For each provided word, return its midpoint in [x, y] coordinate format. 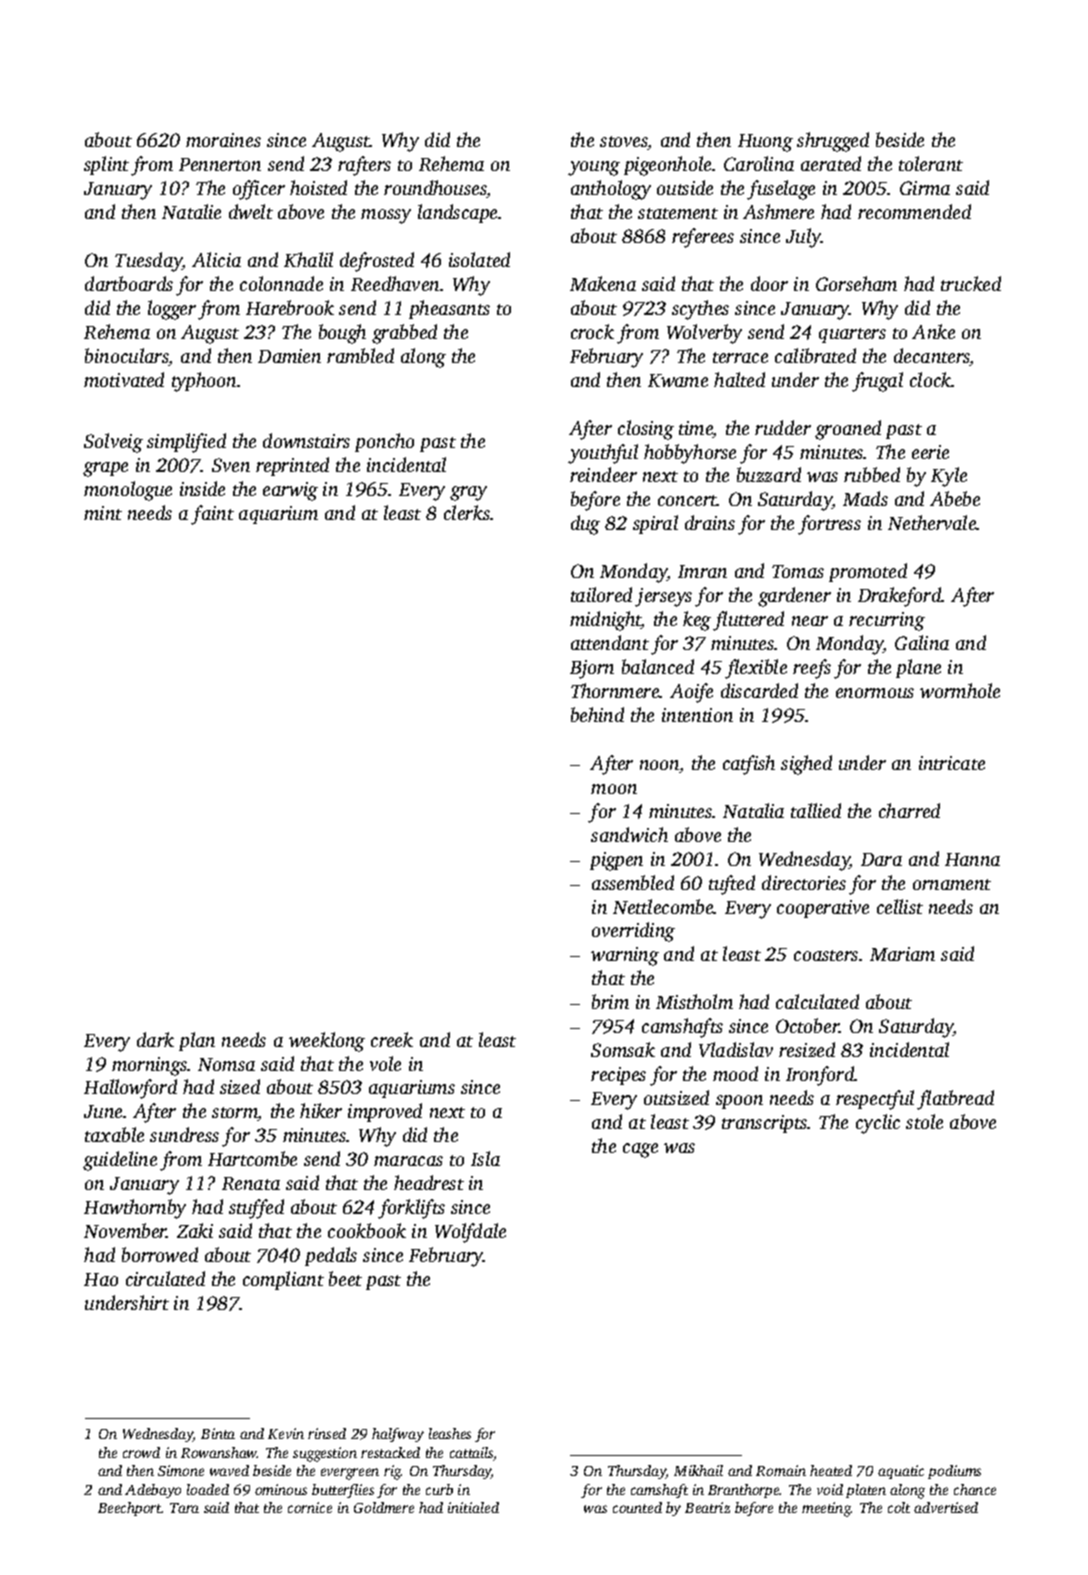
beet [345, 1278]
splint [106, 165]
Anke [933, 331]
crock [592, 331]
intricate [952, 763]
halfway [398, 1435]
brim [610, 1001]
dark [155, 1039]
